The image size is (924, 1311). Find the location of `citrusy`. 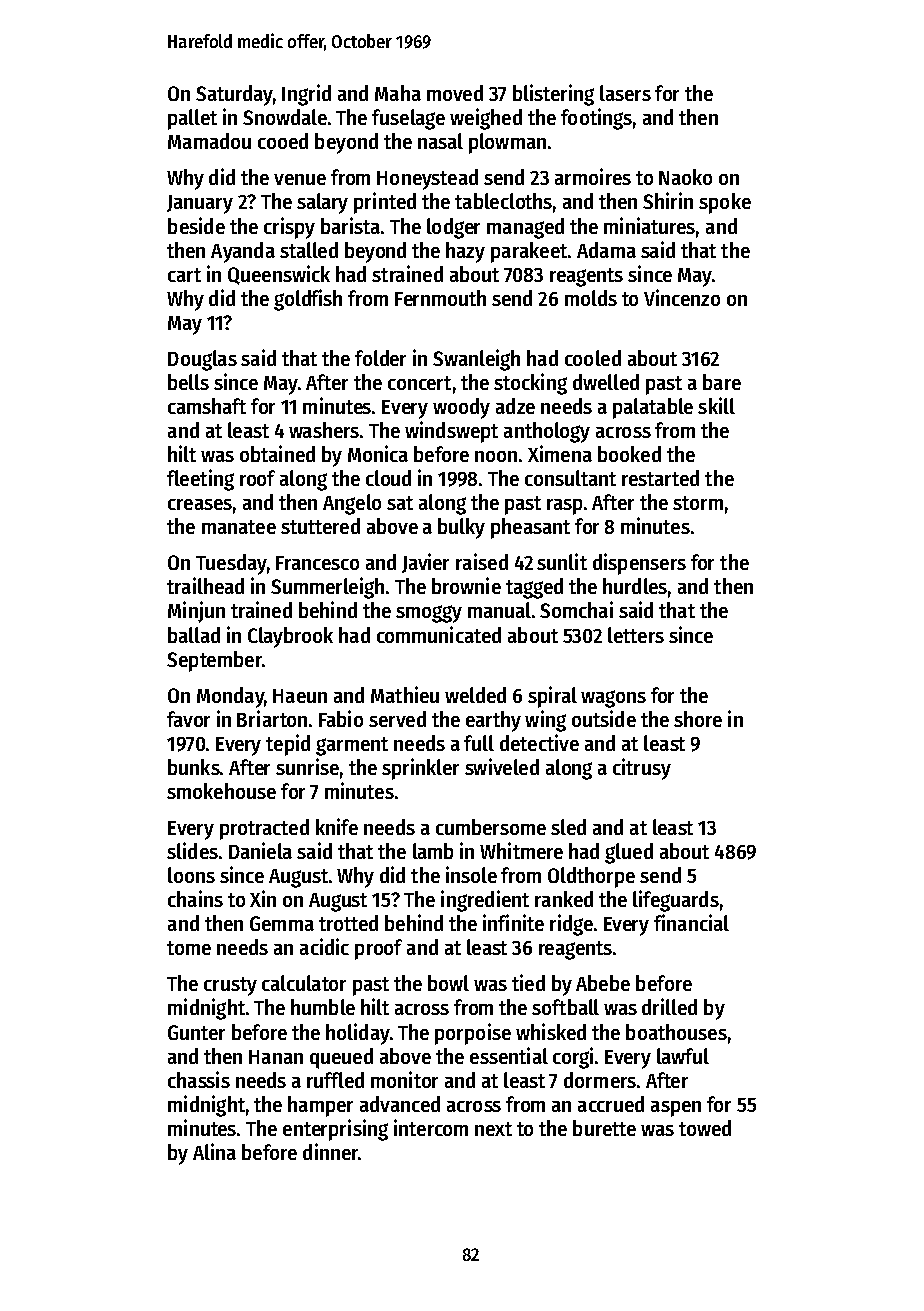

citrusy is located at coordinates (642, 769).
